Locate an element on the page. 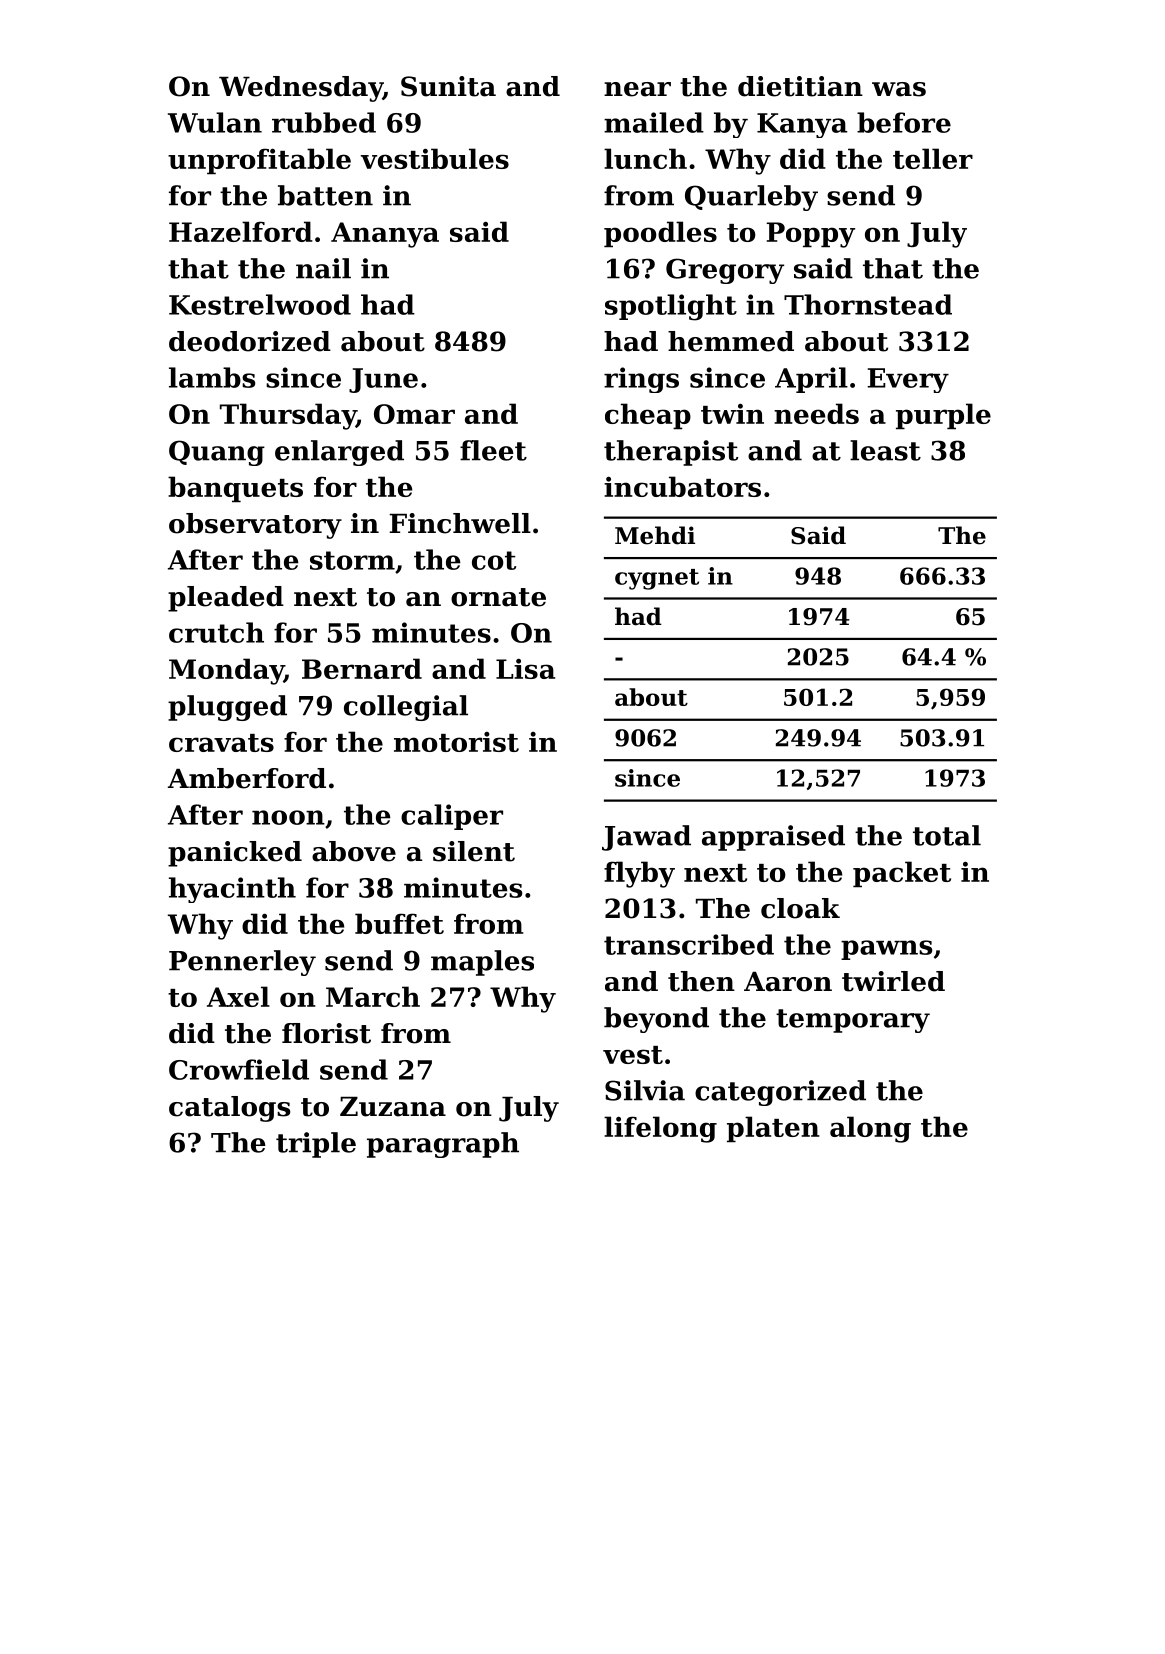 The image size is (1165, 1654). temporary is located at coordinates (853, 1021).
